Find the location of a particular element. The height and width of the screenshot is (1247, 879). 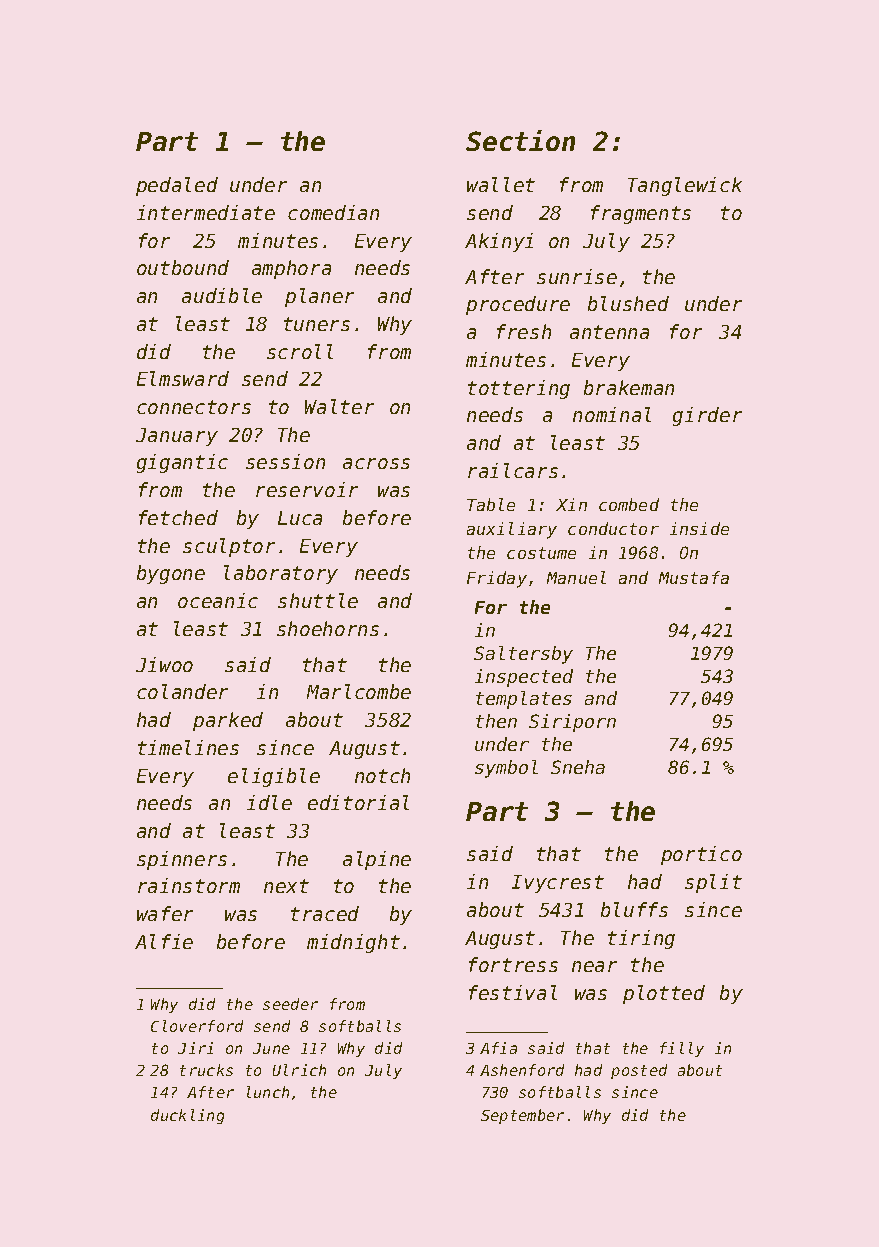

pedaled is located at coordinates (177, 186).
